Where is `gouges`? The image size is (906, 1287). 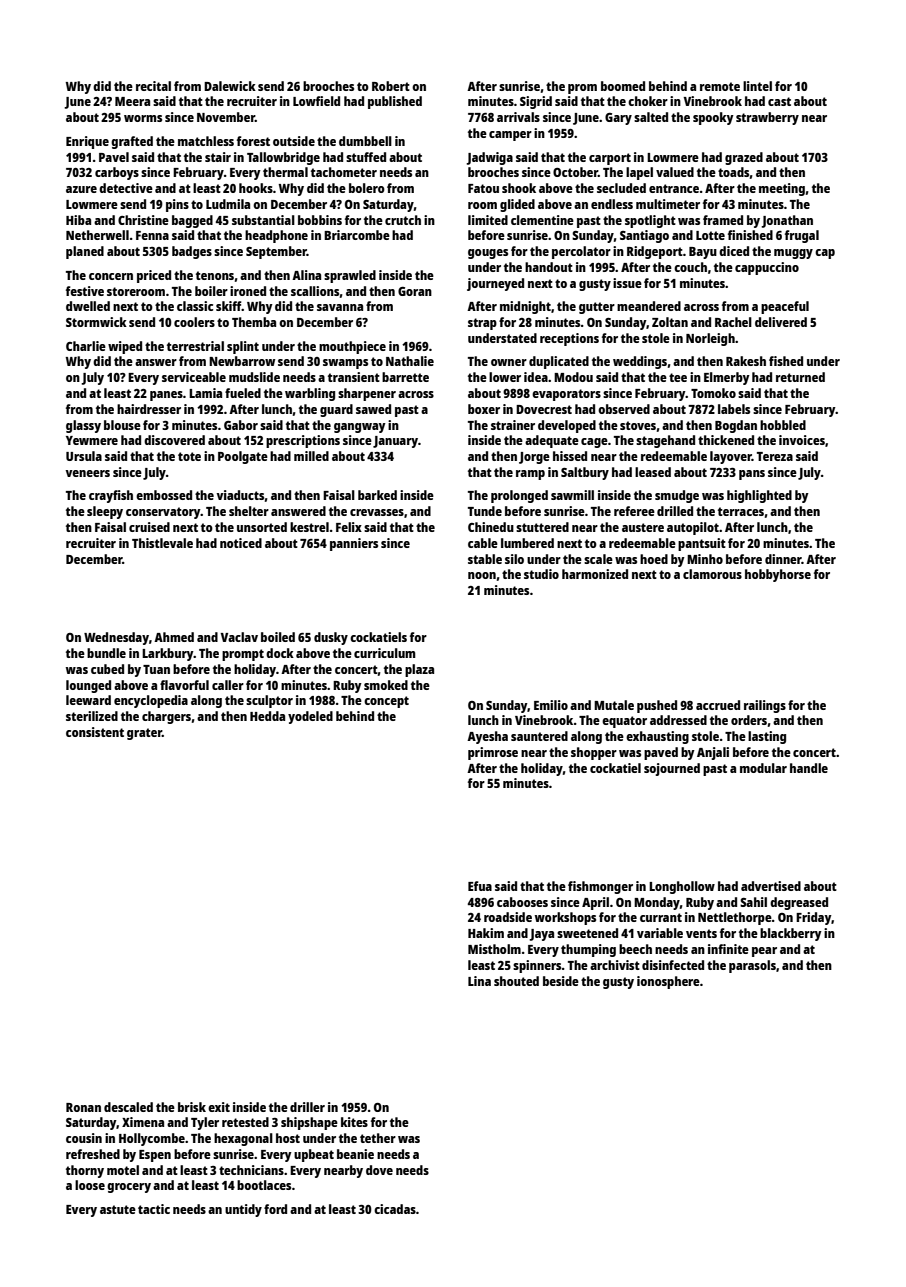 gouges is located at coordinates (488, 254).
